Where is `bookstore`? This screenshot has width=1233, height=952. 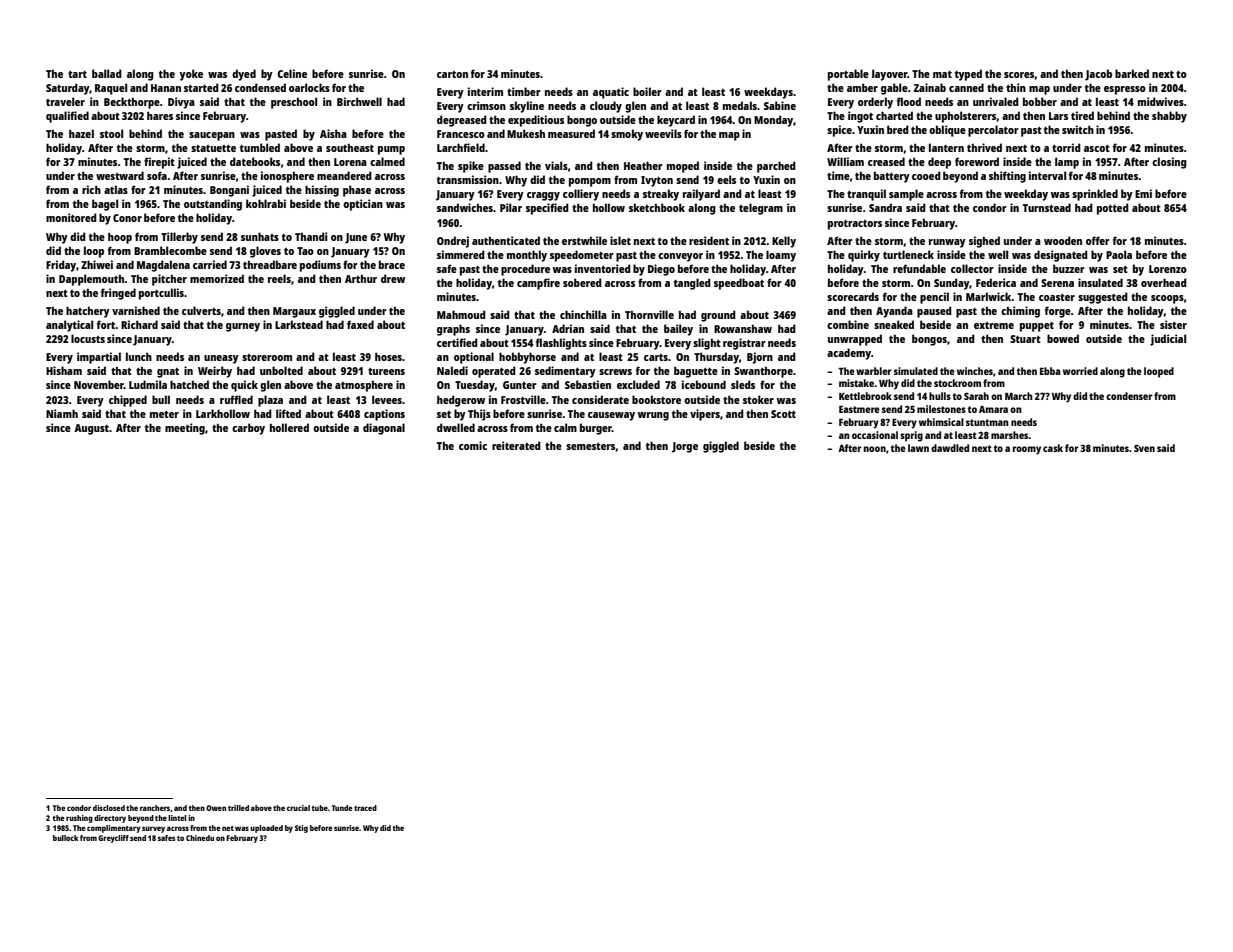 bookstore is located at coordinates (656, 399).
